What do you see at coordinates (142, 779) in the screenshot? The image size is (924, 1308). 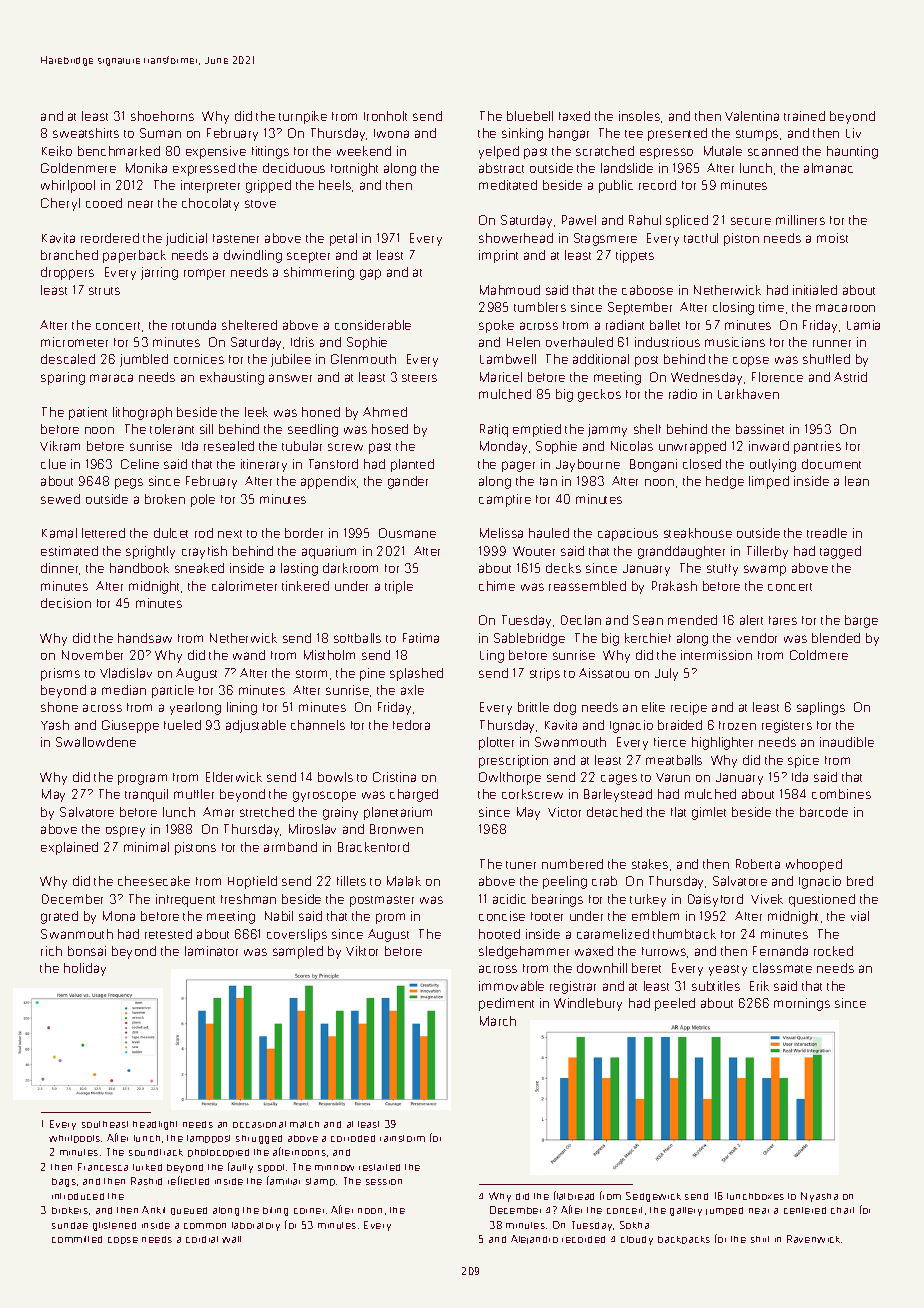 I see `program` at bounding box center [142, 779].
